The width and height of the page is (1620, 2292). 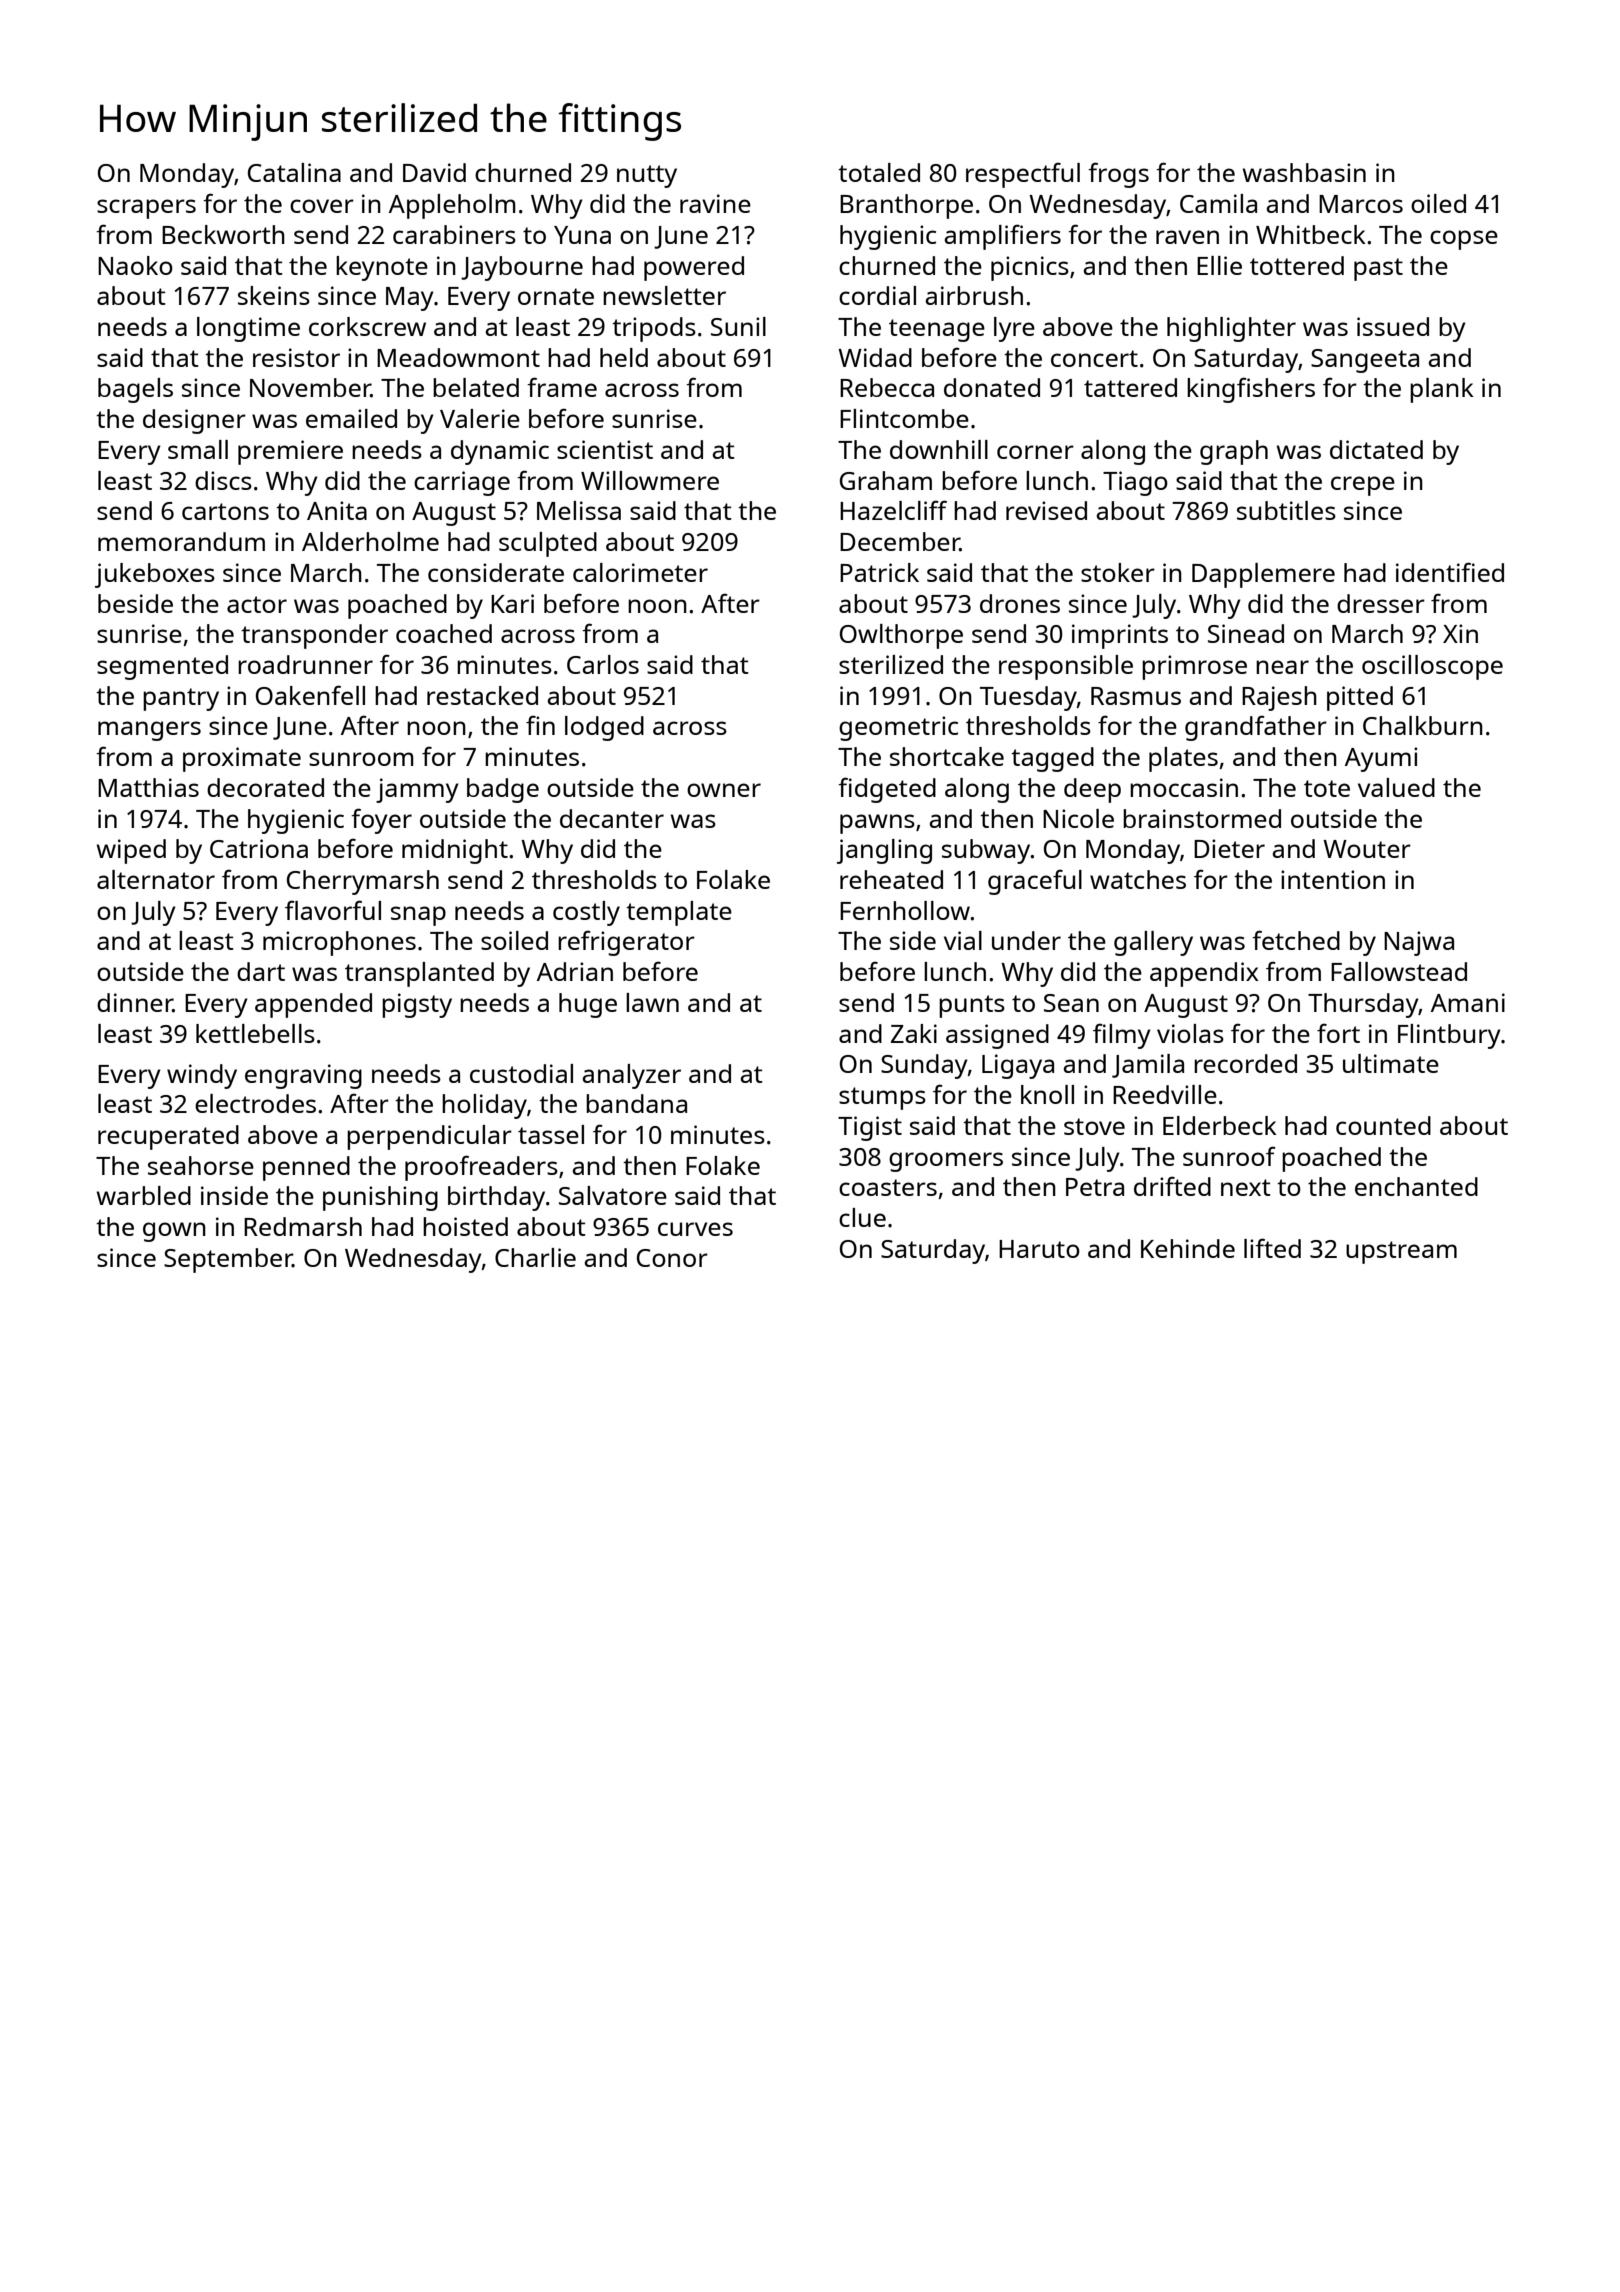 What do you see at coordinates (1460, 633) in the page?
I see `Xin` at bounding box center [1460, 633].
